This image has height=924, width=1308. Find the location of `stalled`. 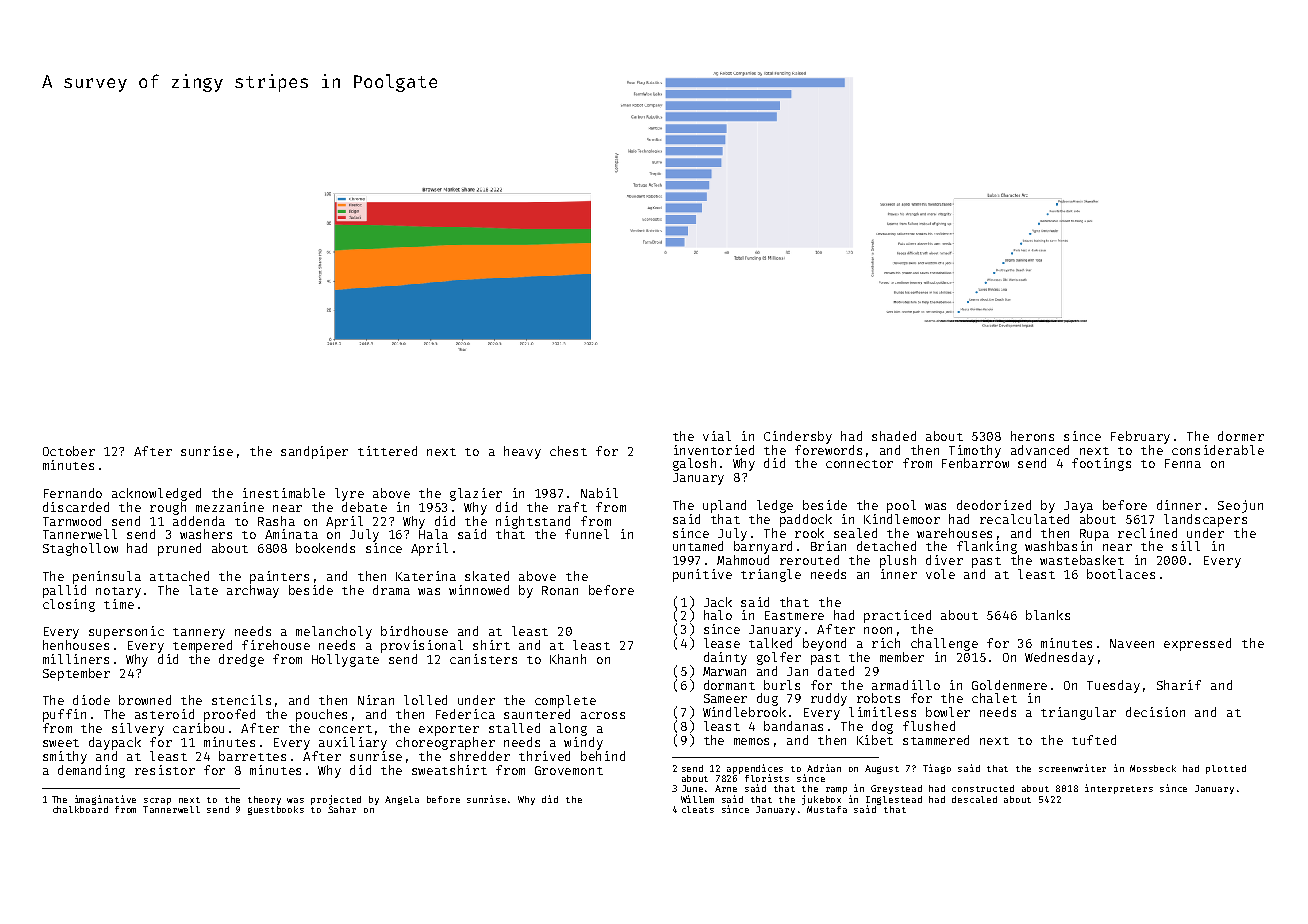

stalled is located at coordinates (514, 728).
